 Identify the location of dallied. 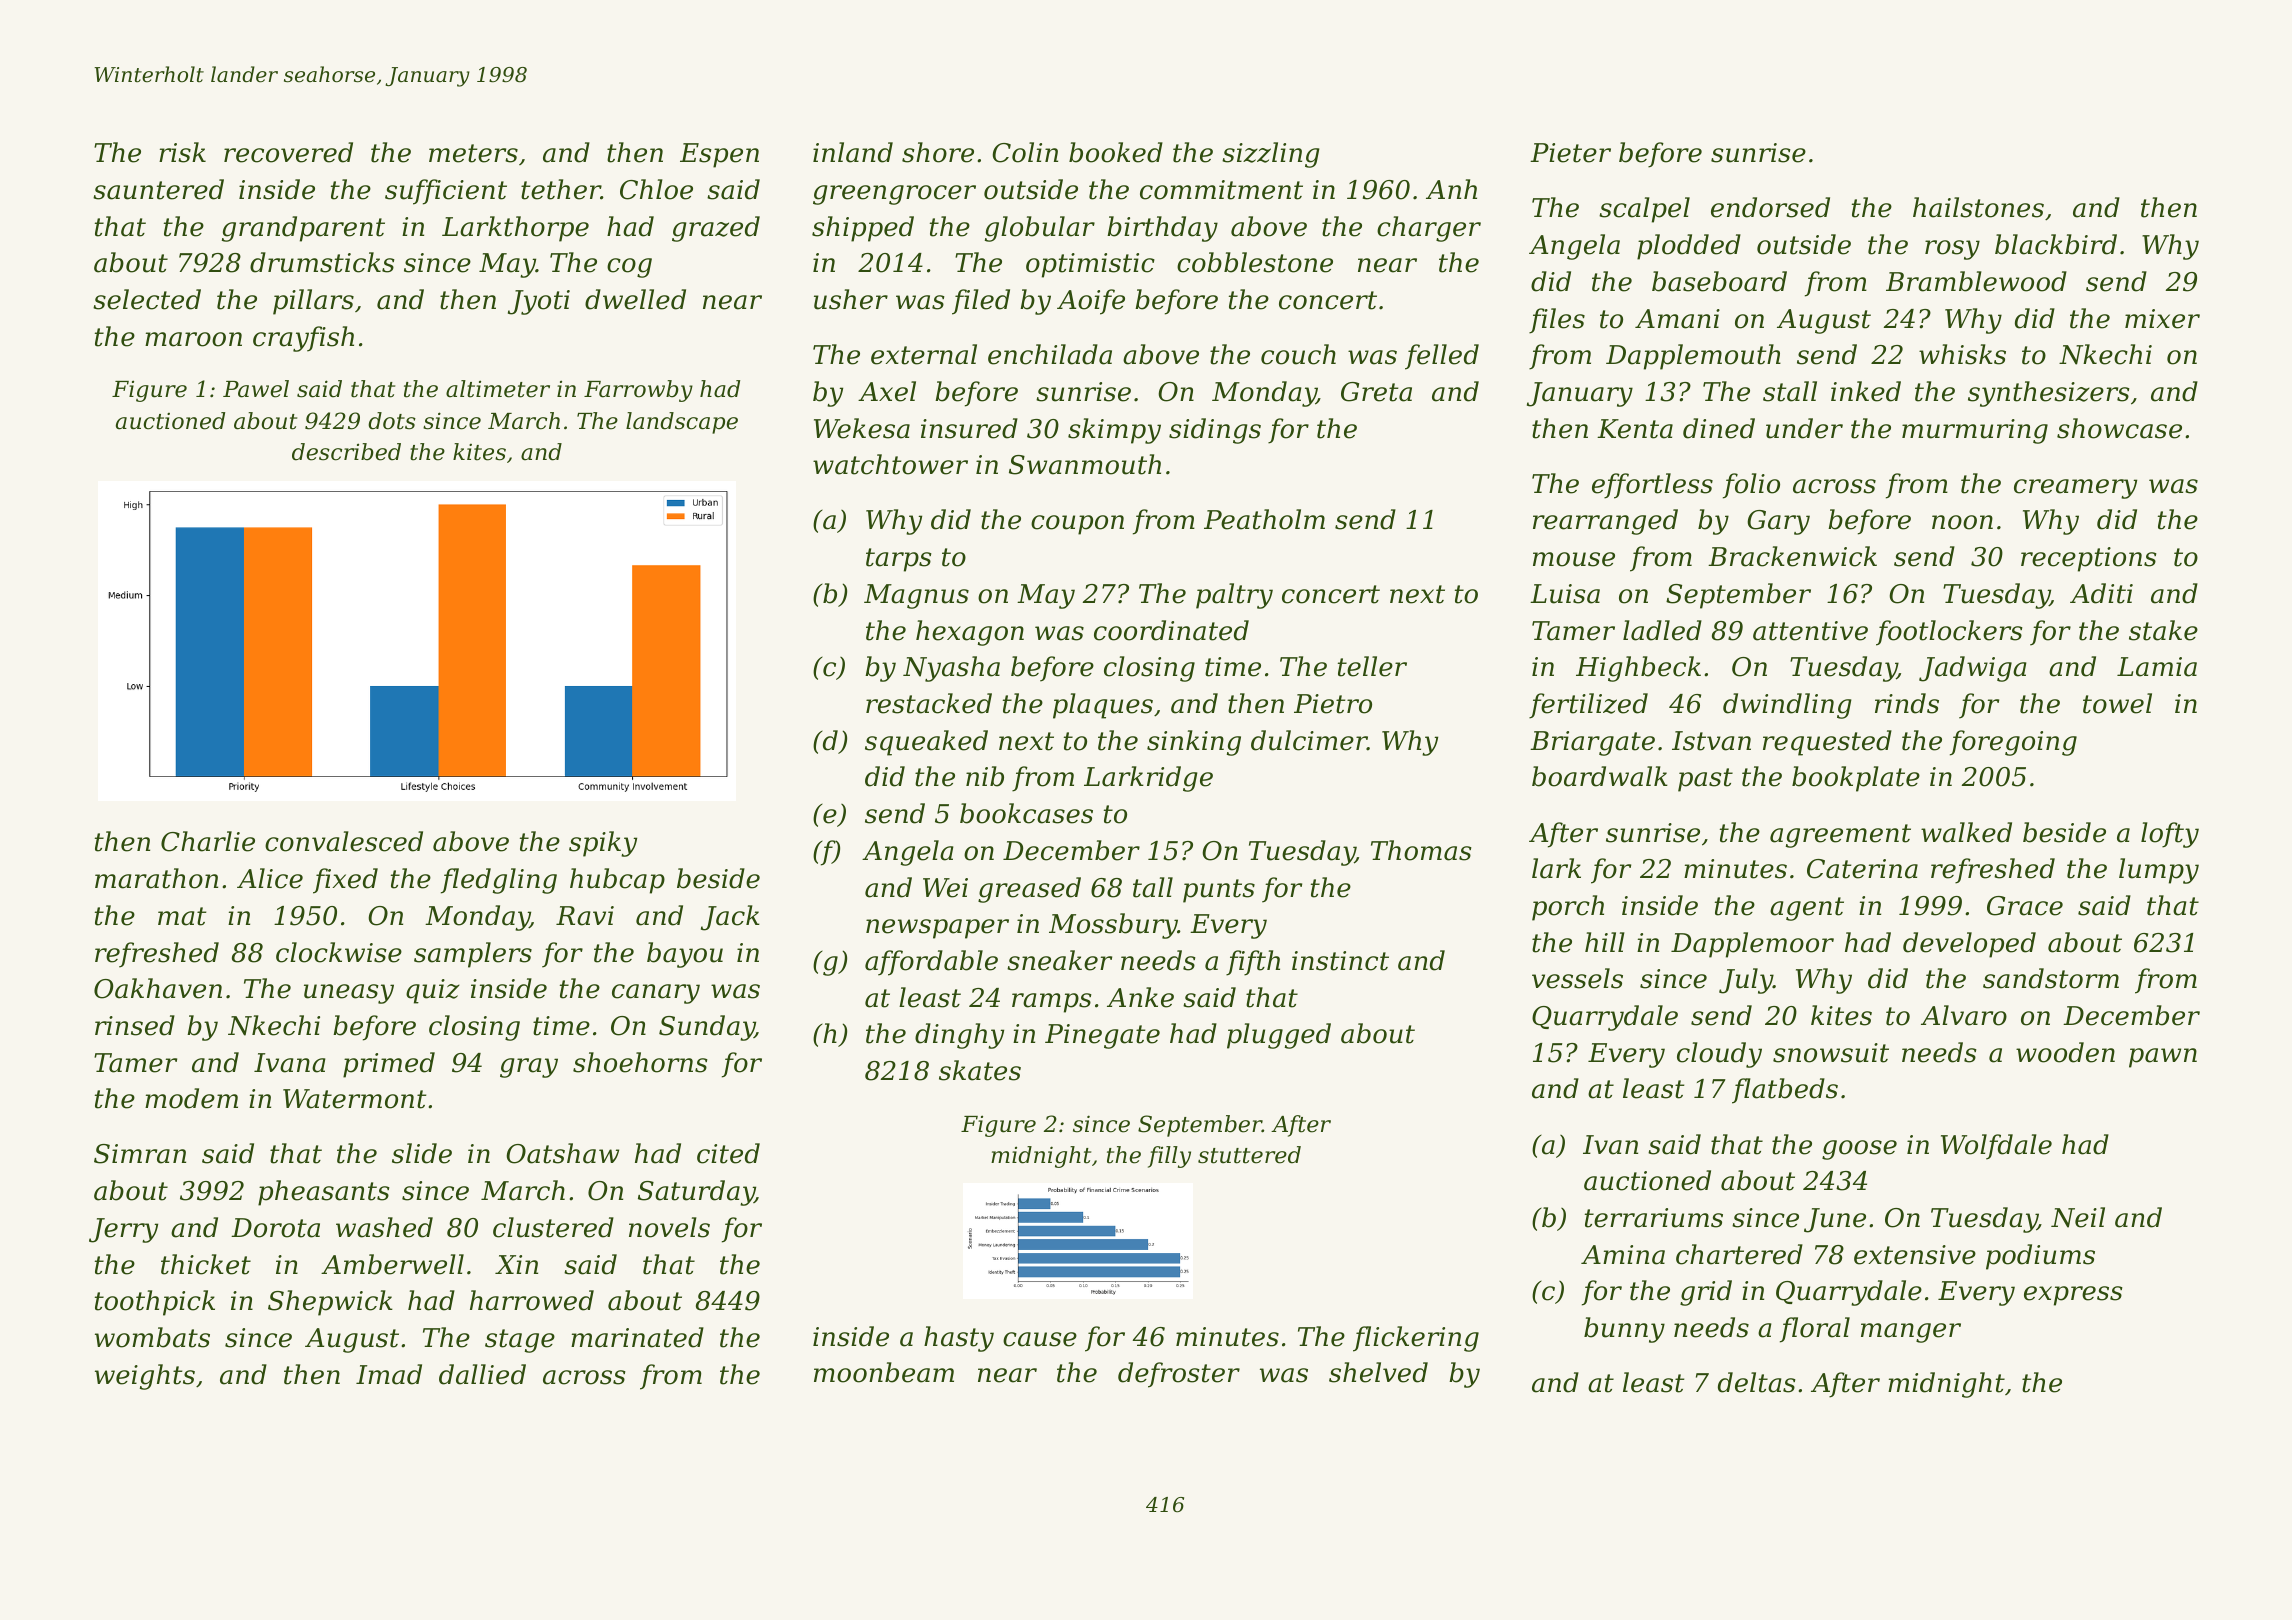
(482, 1374).
